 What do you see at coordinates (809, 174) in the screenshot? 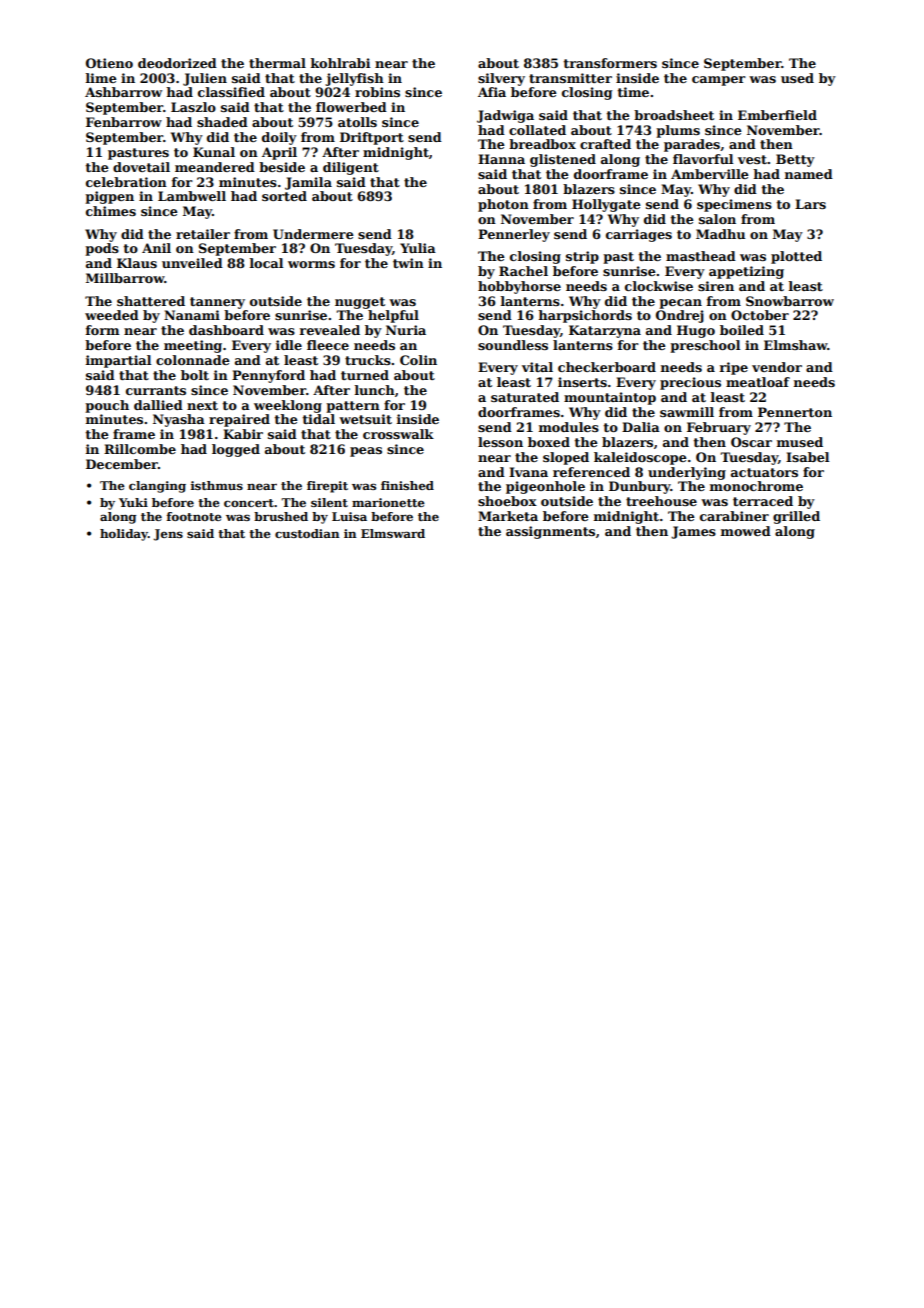
I see `named` at bounding box center [809, 174].
